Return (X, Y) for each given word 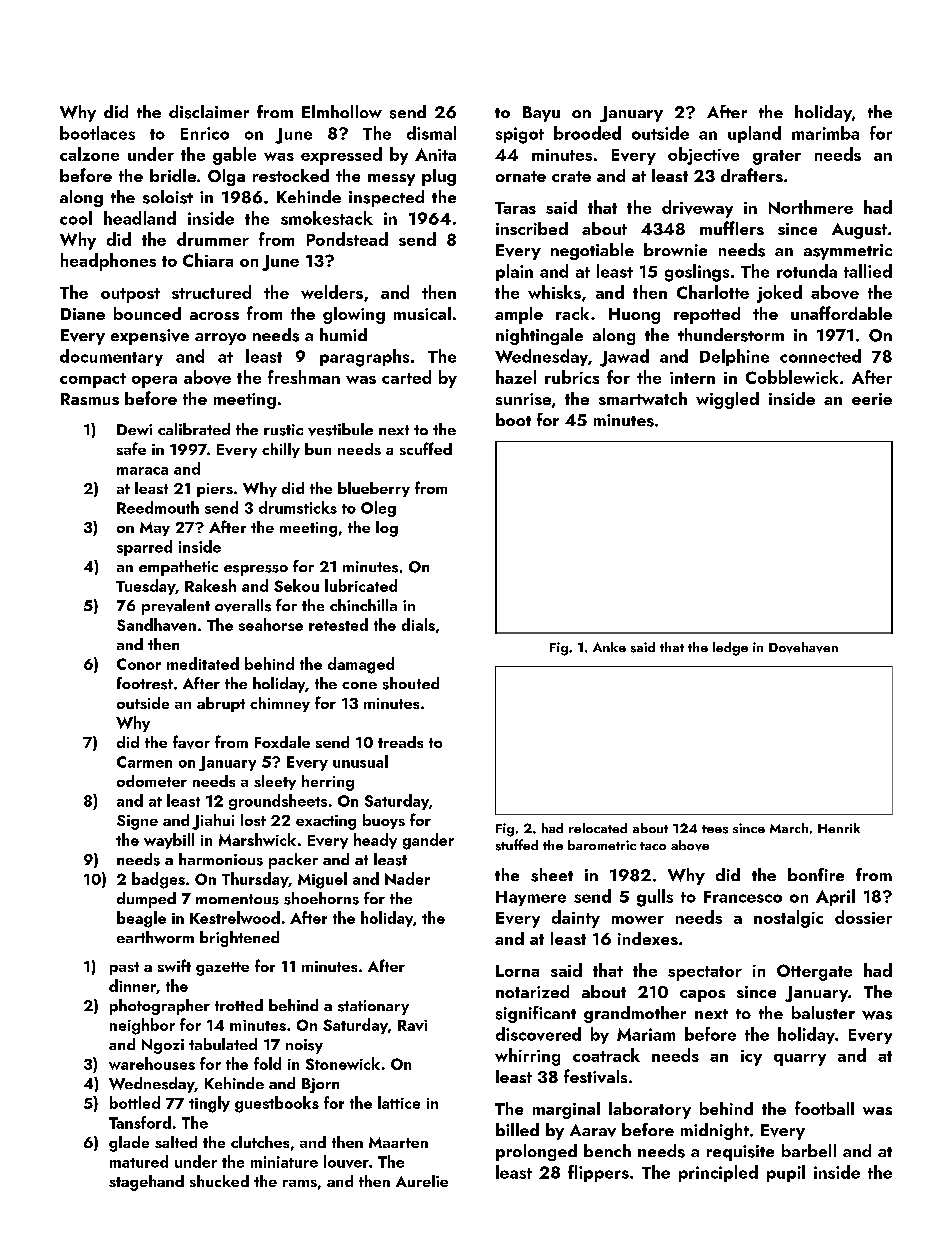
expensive (150, 337)
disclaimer (209, 112)
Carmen (144, 762)
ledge (730, 649)
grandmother (635, 1014)
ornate (521, 176)
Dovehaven (803, 647)
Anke (609, 647)
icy (751, 1058)
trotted (239, 1005)
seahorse (271, 624)
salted (176, 1142)
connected (820, 356)
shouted (411, 683)
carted (406, 377)
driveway (697, 209)
